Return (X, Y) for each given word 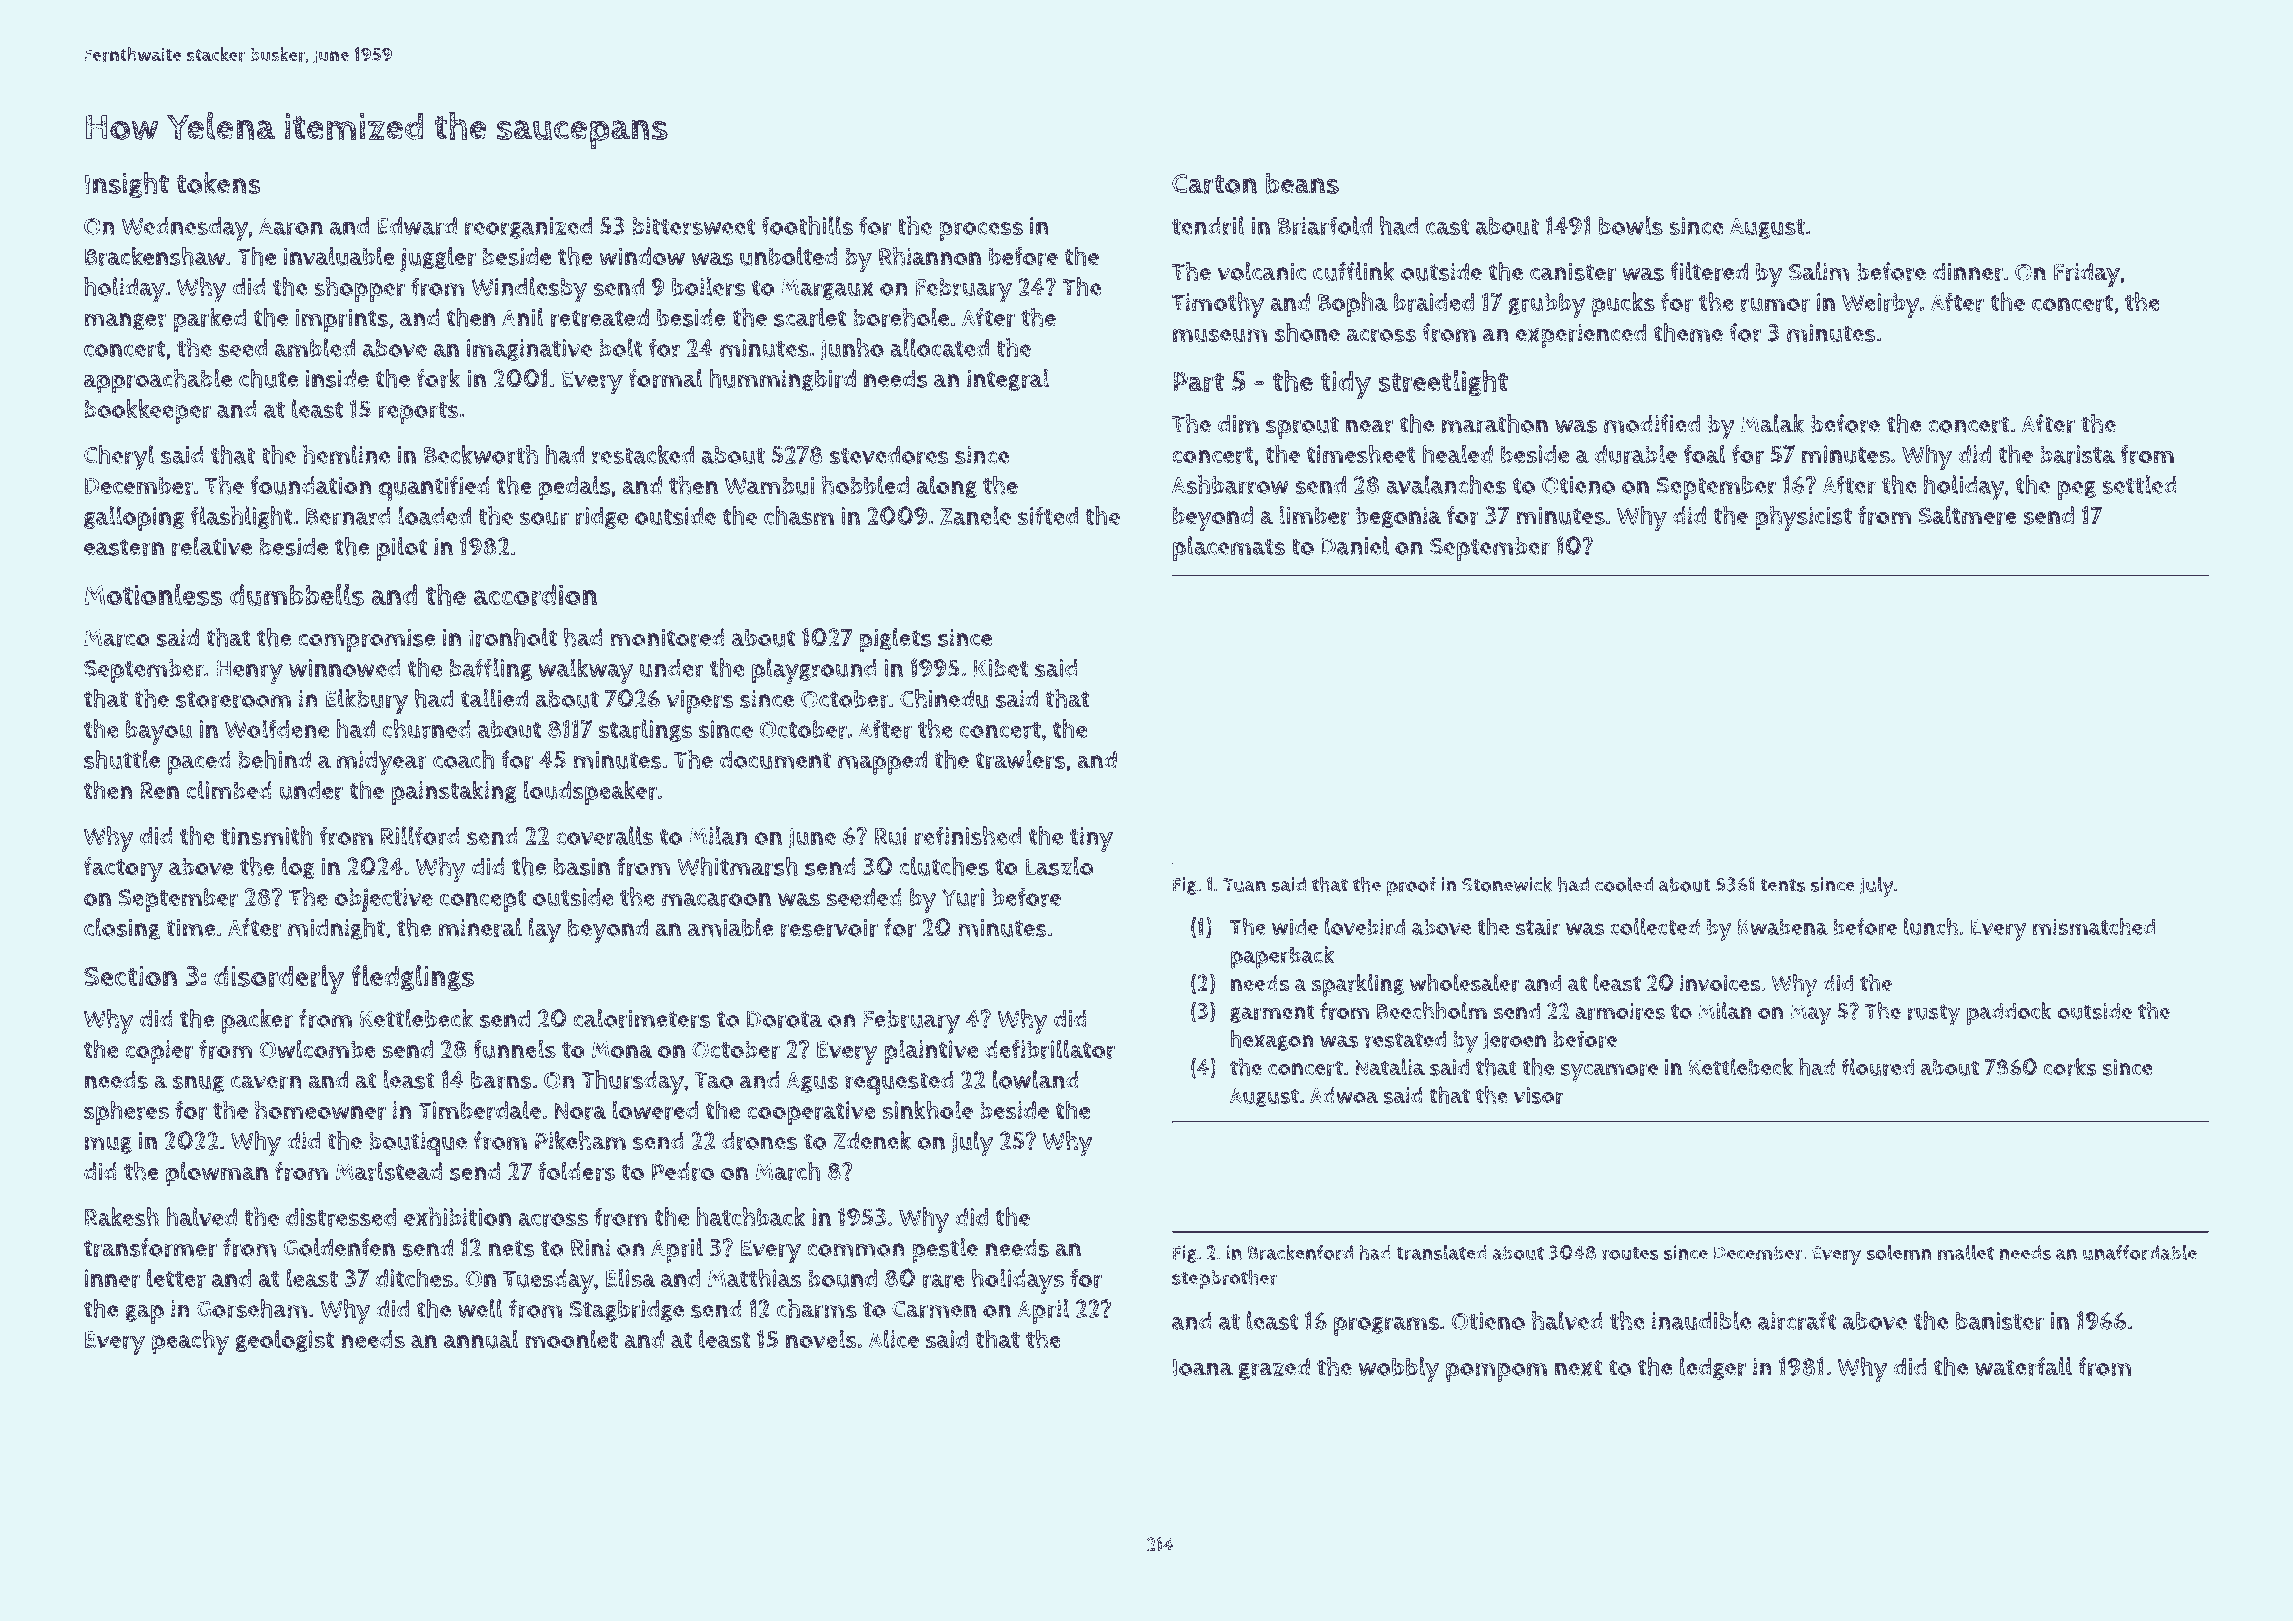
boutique (418, 1144)
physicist (1803, 518)
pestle (945, 1250)
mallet (1966, 1252)
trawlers (1020, 759)
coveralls (604, 836)
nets (512, 1248)
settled (2139, 484)
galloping (134, 518)
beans (1302, 183)
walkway (585, 671)
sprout (1302, 427)
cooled (1624, 884)
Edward (417, 226)
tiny (1091, 839)
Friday (2087, 274)
